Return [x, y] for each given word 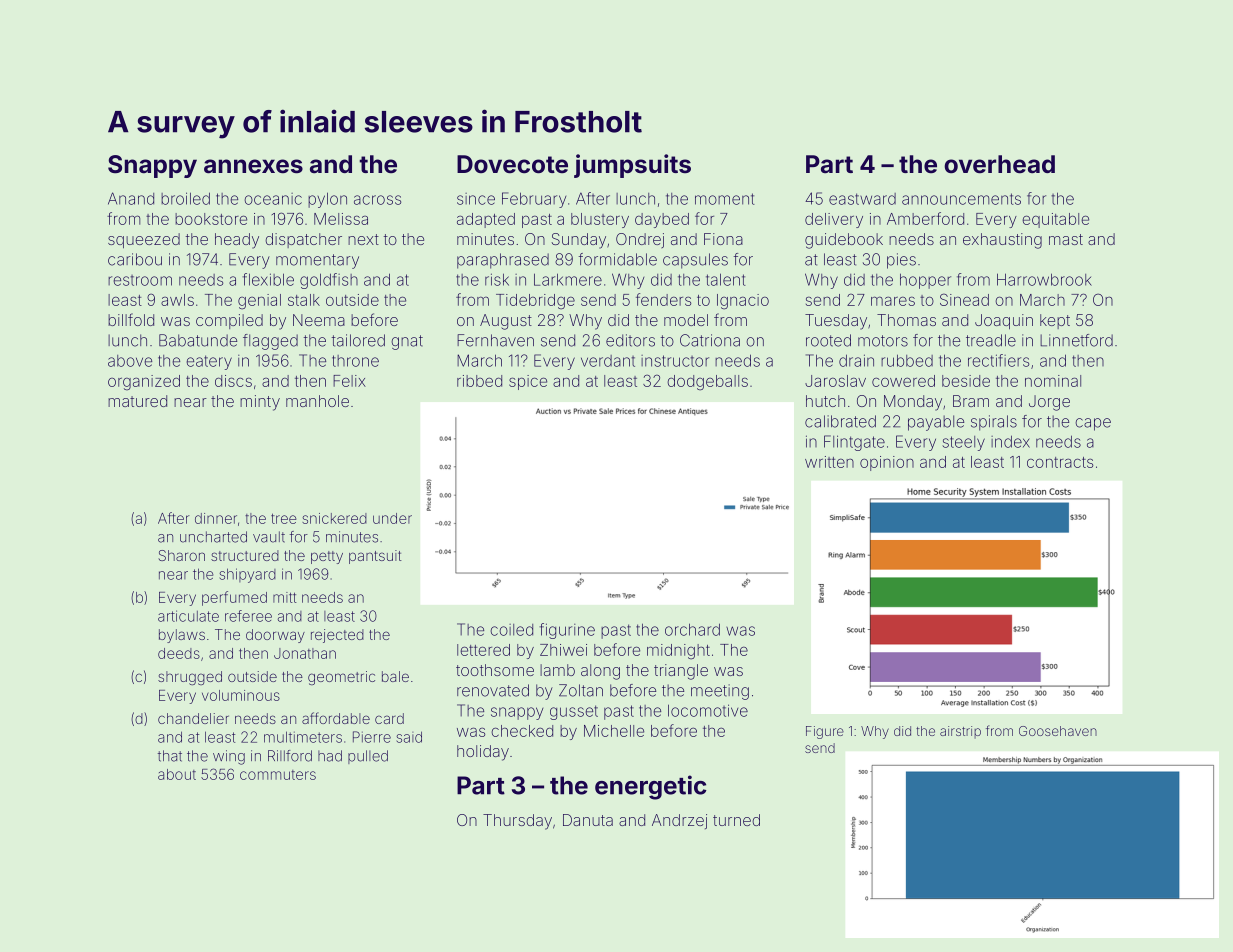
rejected [337, 636]
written [829, 462]
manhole [317, 401]
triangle [681, 672]
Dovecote [512, 164]
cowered [903, 381]
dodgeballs [707, 383]
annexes [253, 166]
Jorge [1049, 403]
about [177, 774]
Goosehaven [1058, 731]
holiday [483, 753]
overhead [999, 164]
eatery [209, 362]
